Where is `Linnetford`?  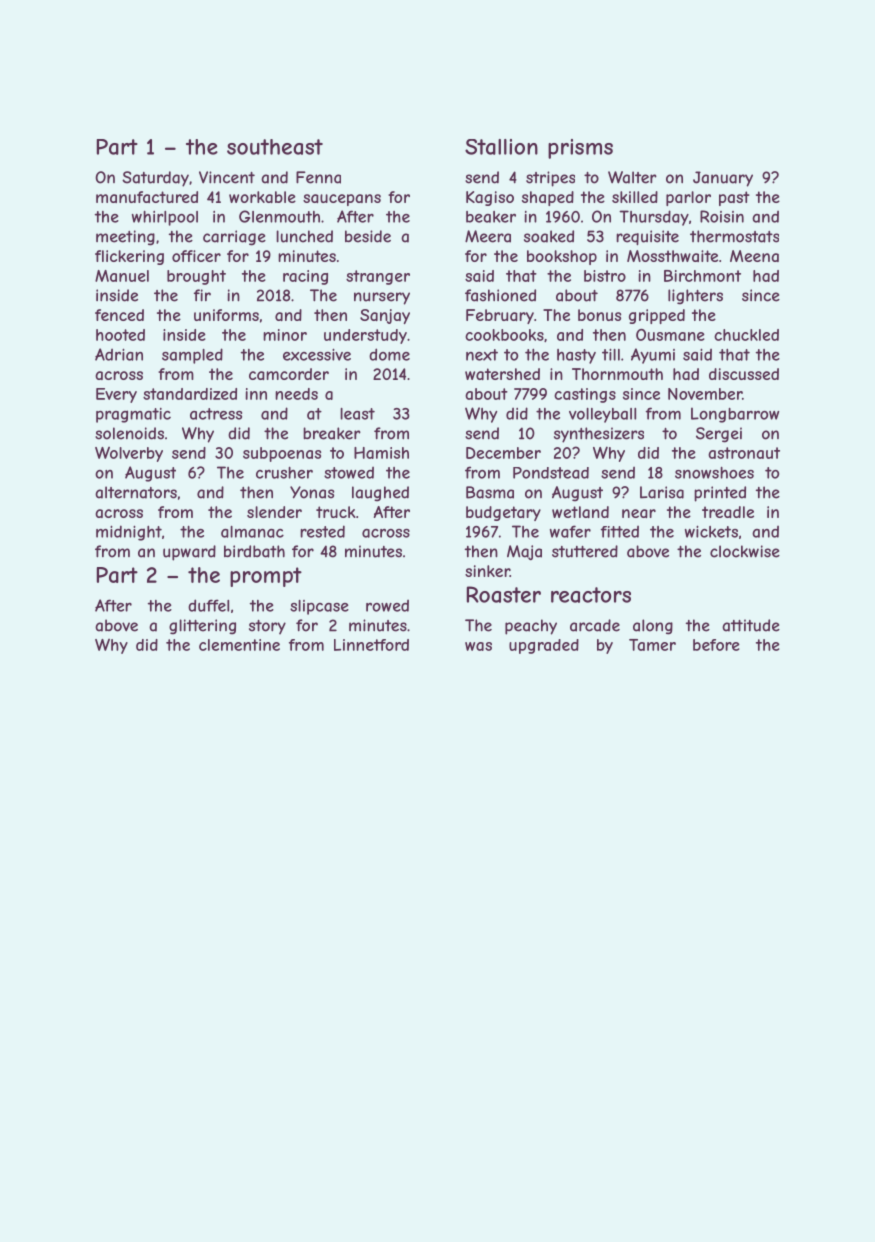 Linnetford is located at coordinates (371, 645).
